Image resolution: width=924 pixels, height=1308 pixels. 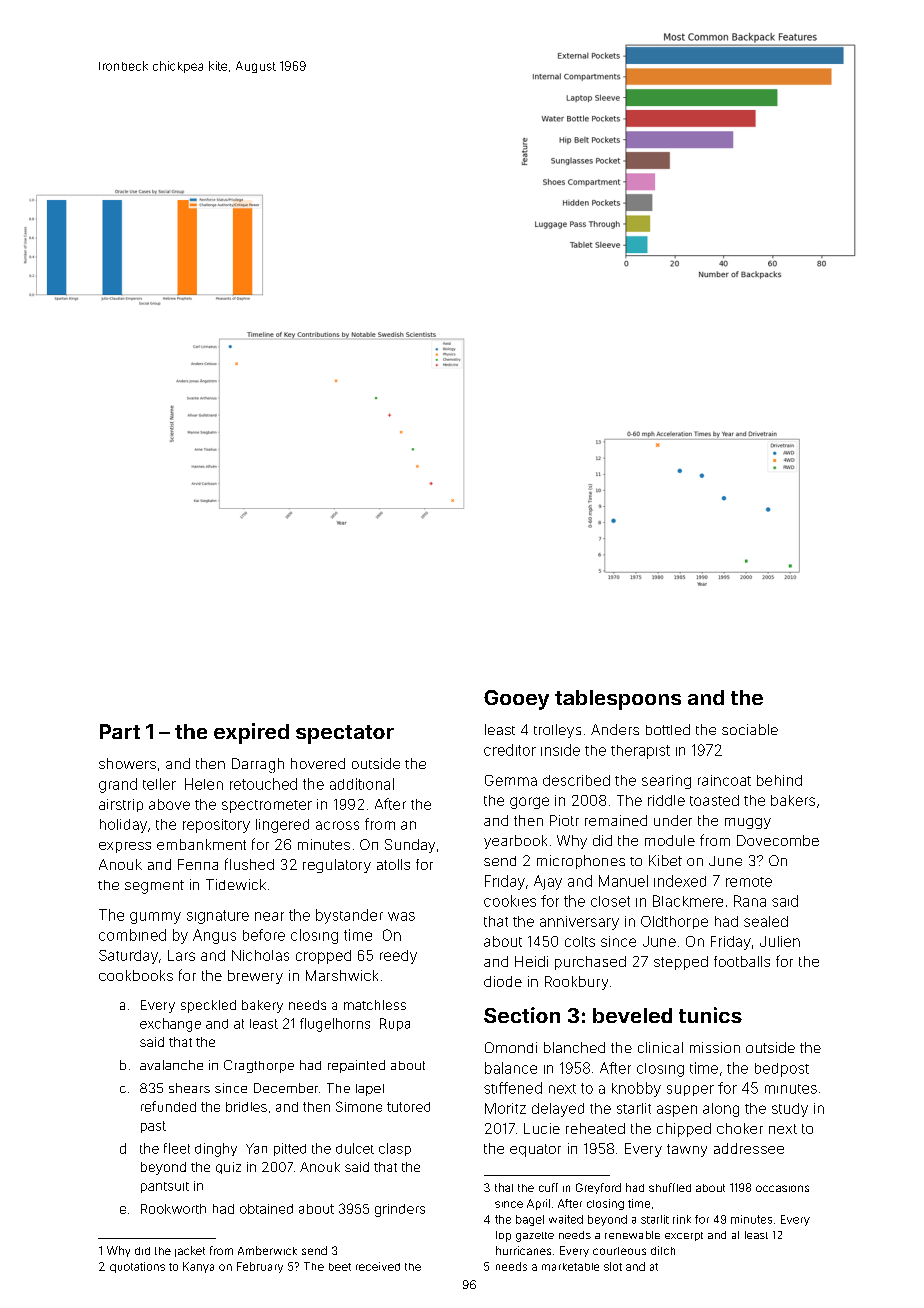 What do you see at coordinates (181, 955) in the image?
I see `Lars` at bounding box center [181, 955].
